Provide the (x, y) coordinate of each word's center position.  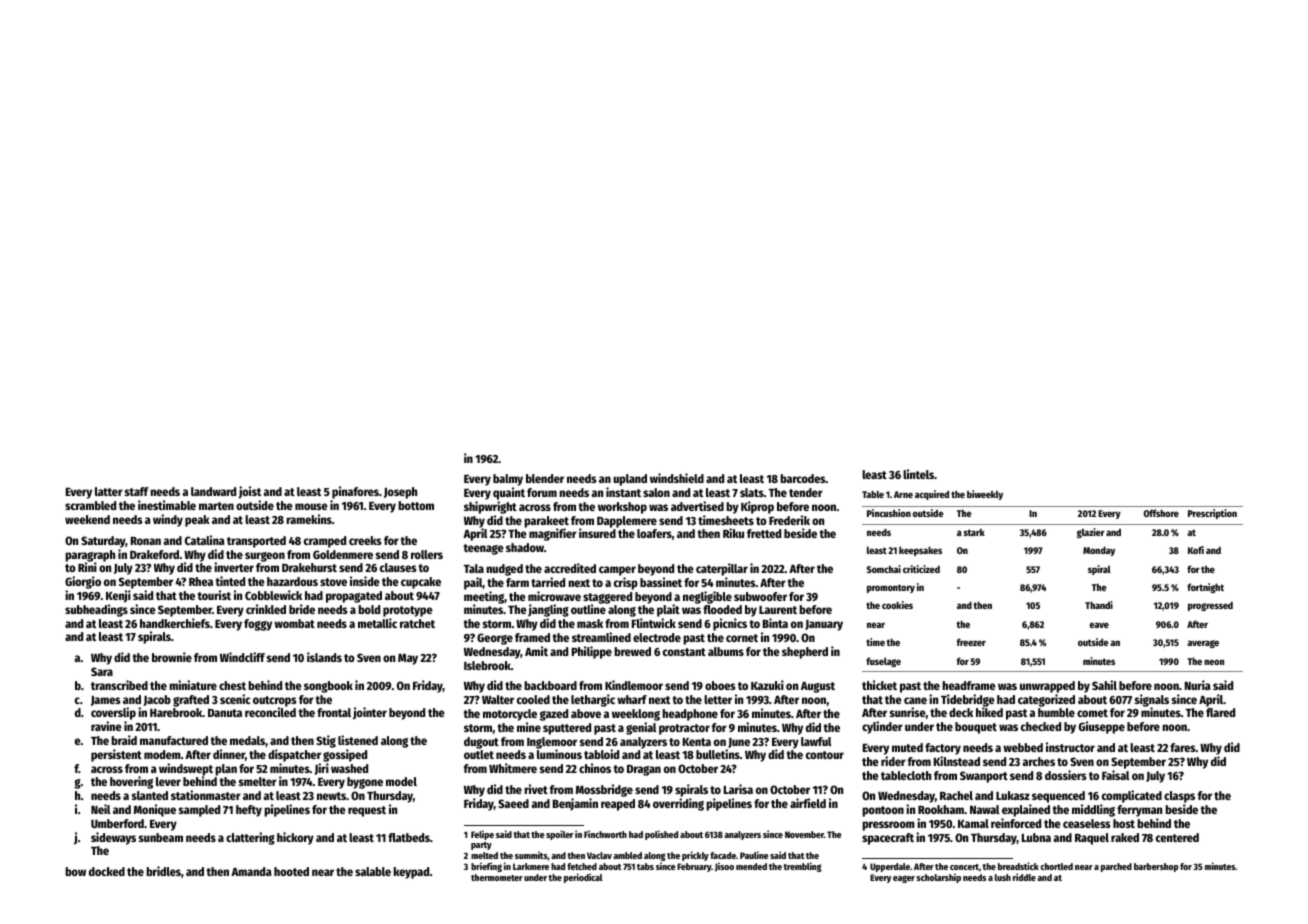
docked (107, 871)
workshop (622, 508)
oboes (720, 685)
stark (974, 532)
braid (124, 740)
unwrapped (1047, 687)
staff (137, 491)
